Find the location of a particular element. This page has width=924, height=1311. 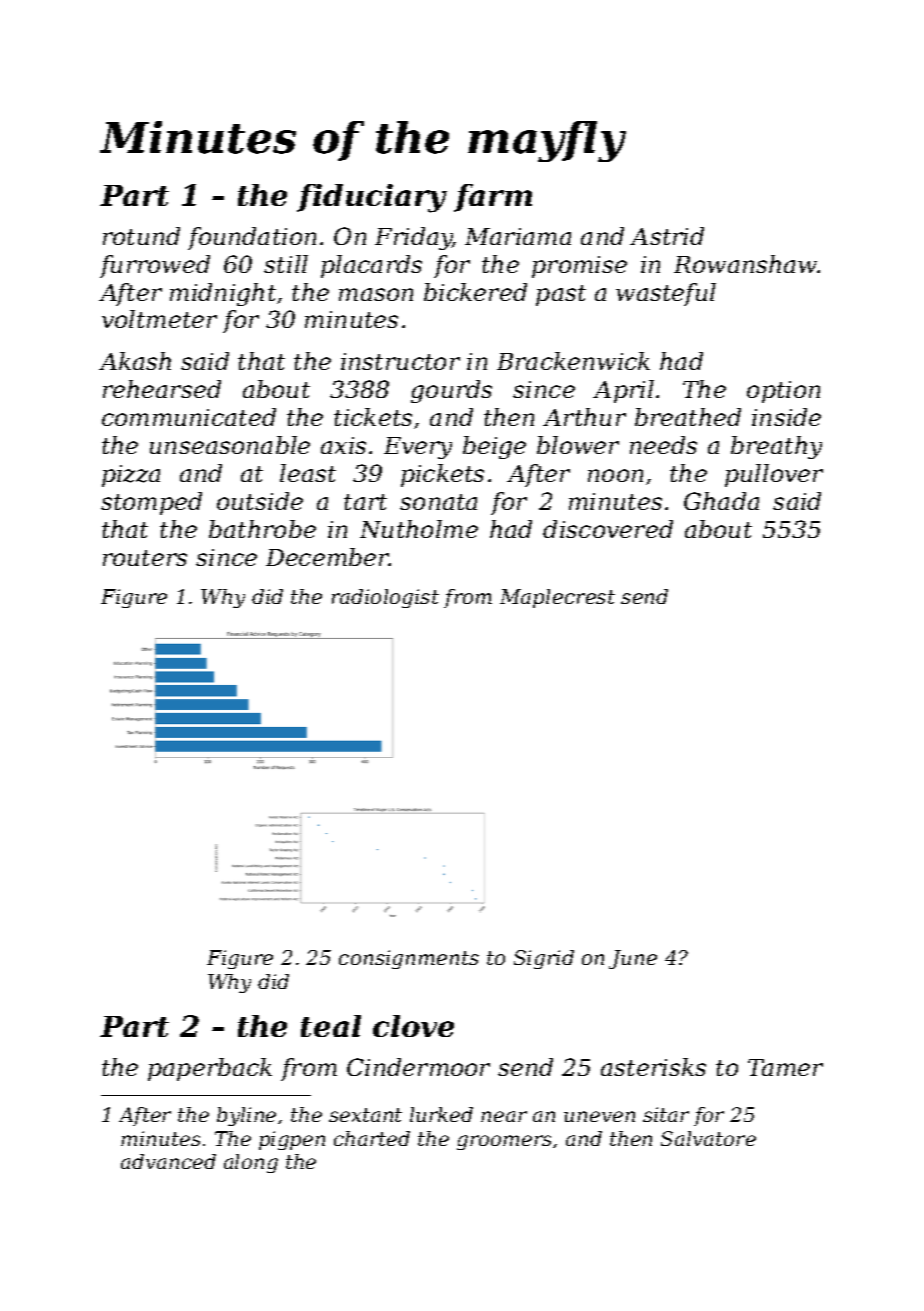

unseasonable is located at coordinates (230, 445).
